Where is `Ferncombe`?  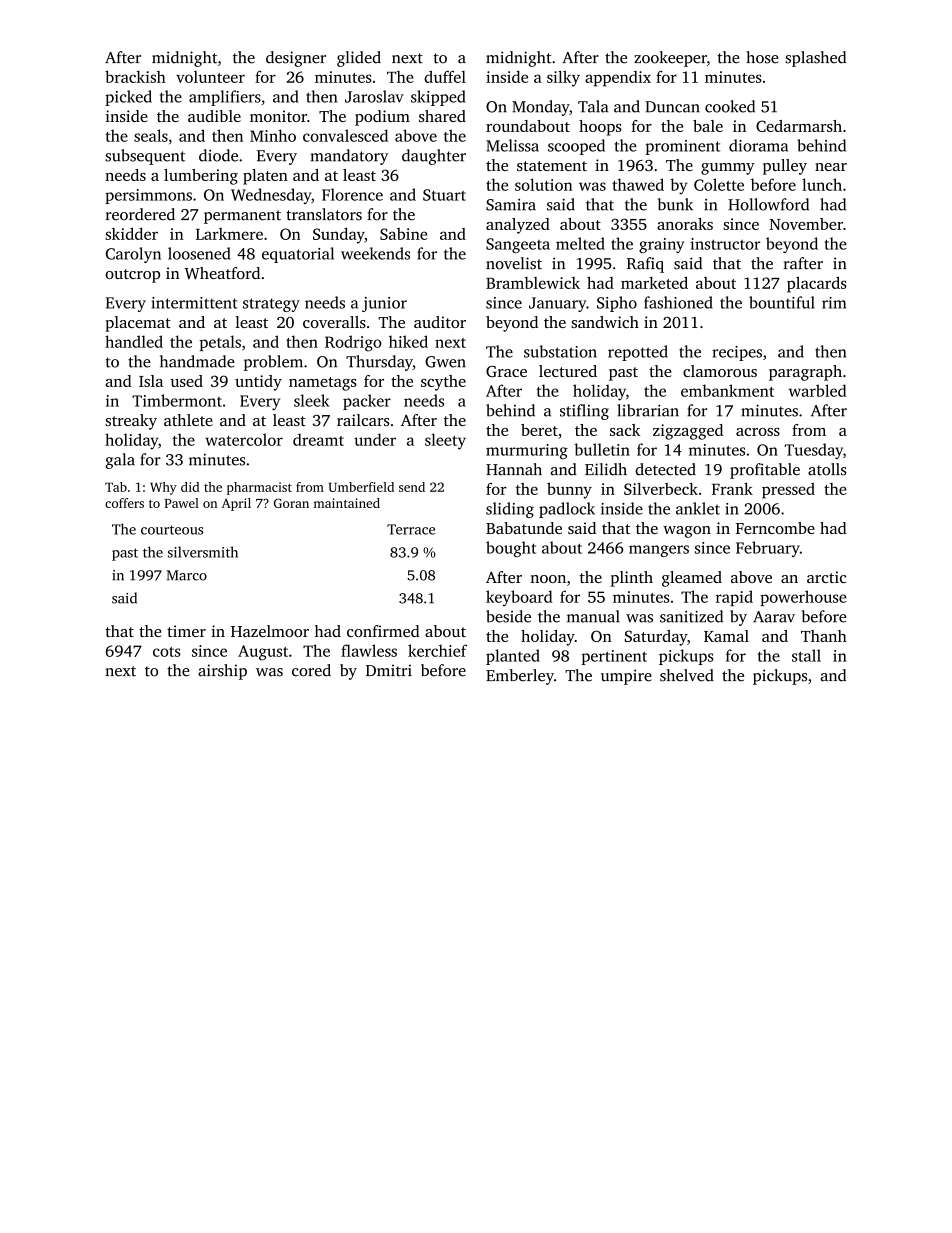 Ferncombe is located at coordinates (775, 528).
